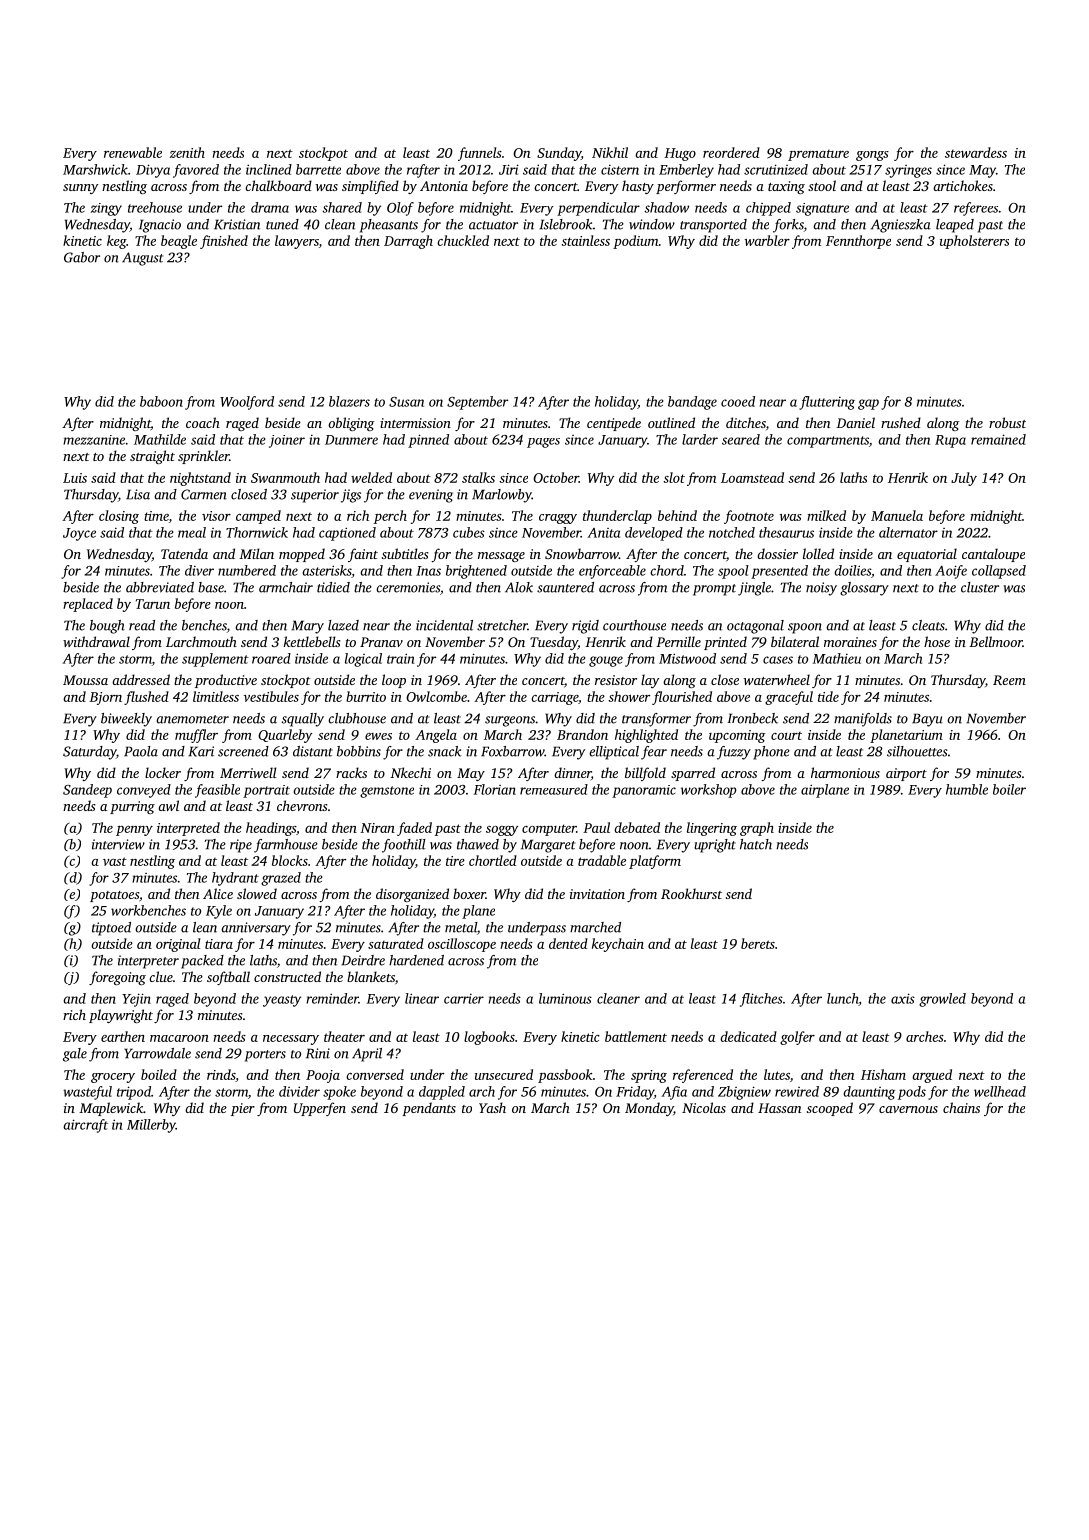 This document has height=1540, width=1089. What do you see at coordinates (636, 1036) in the document?
I see `battlement` at bounding box center [636, 1036].
